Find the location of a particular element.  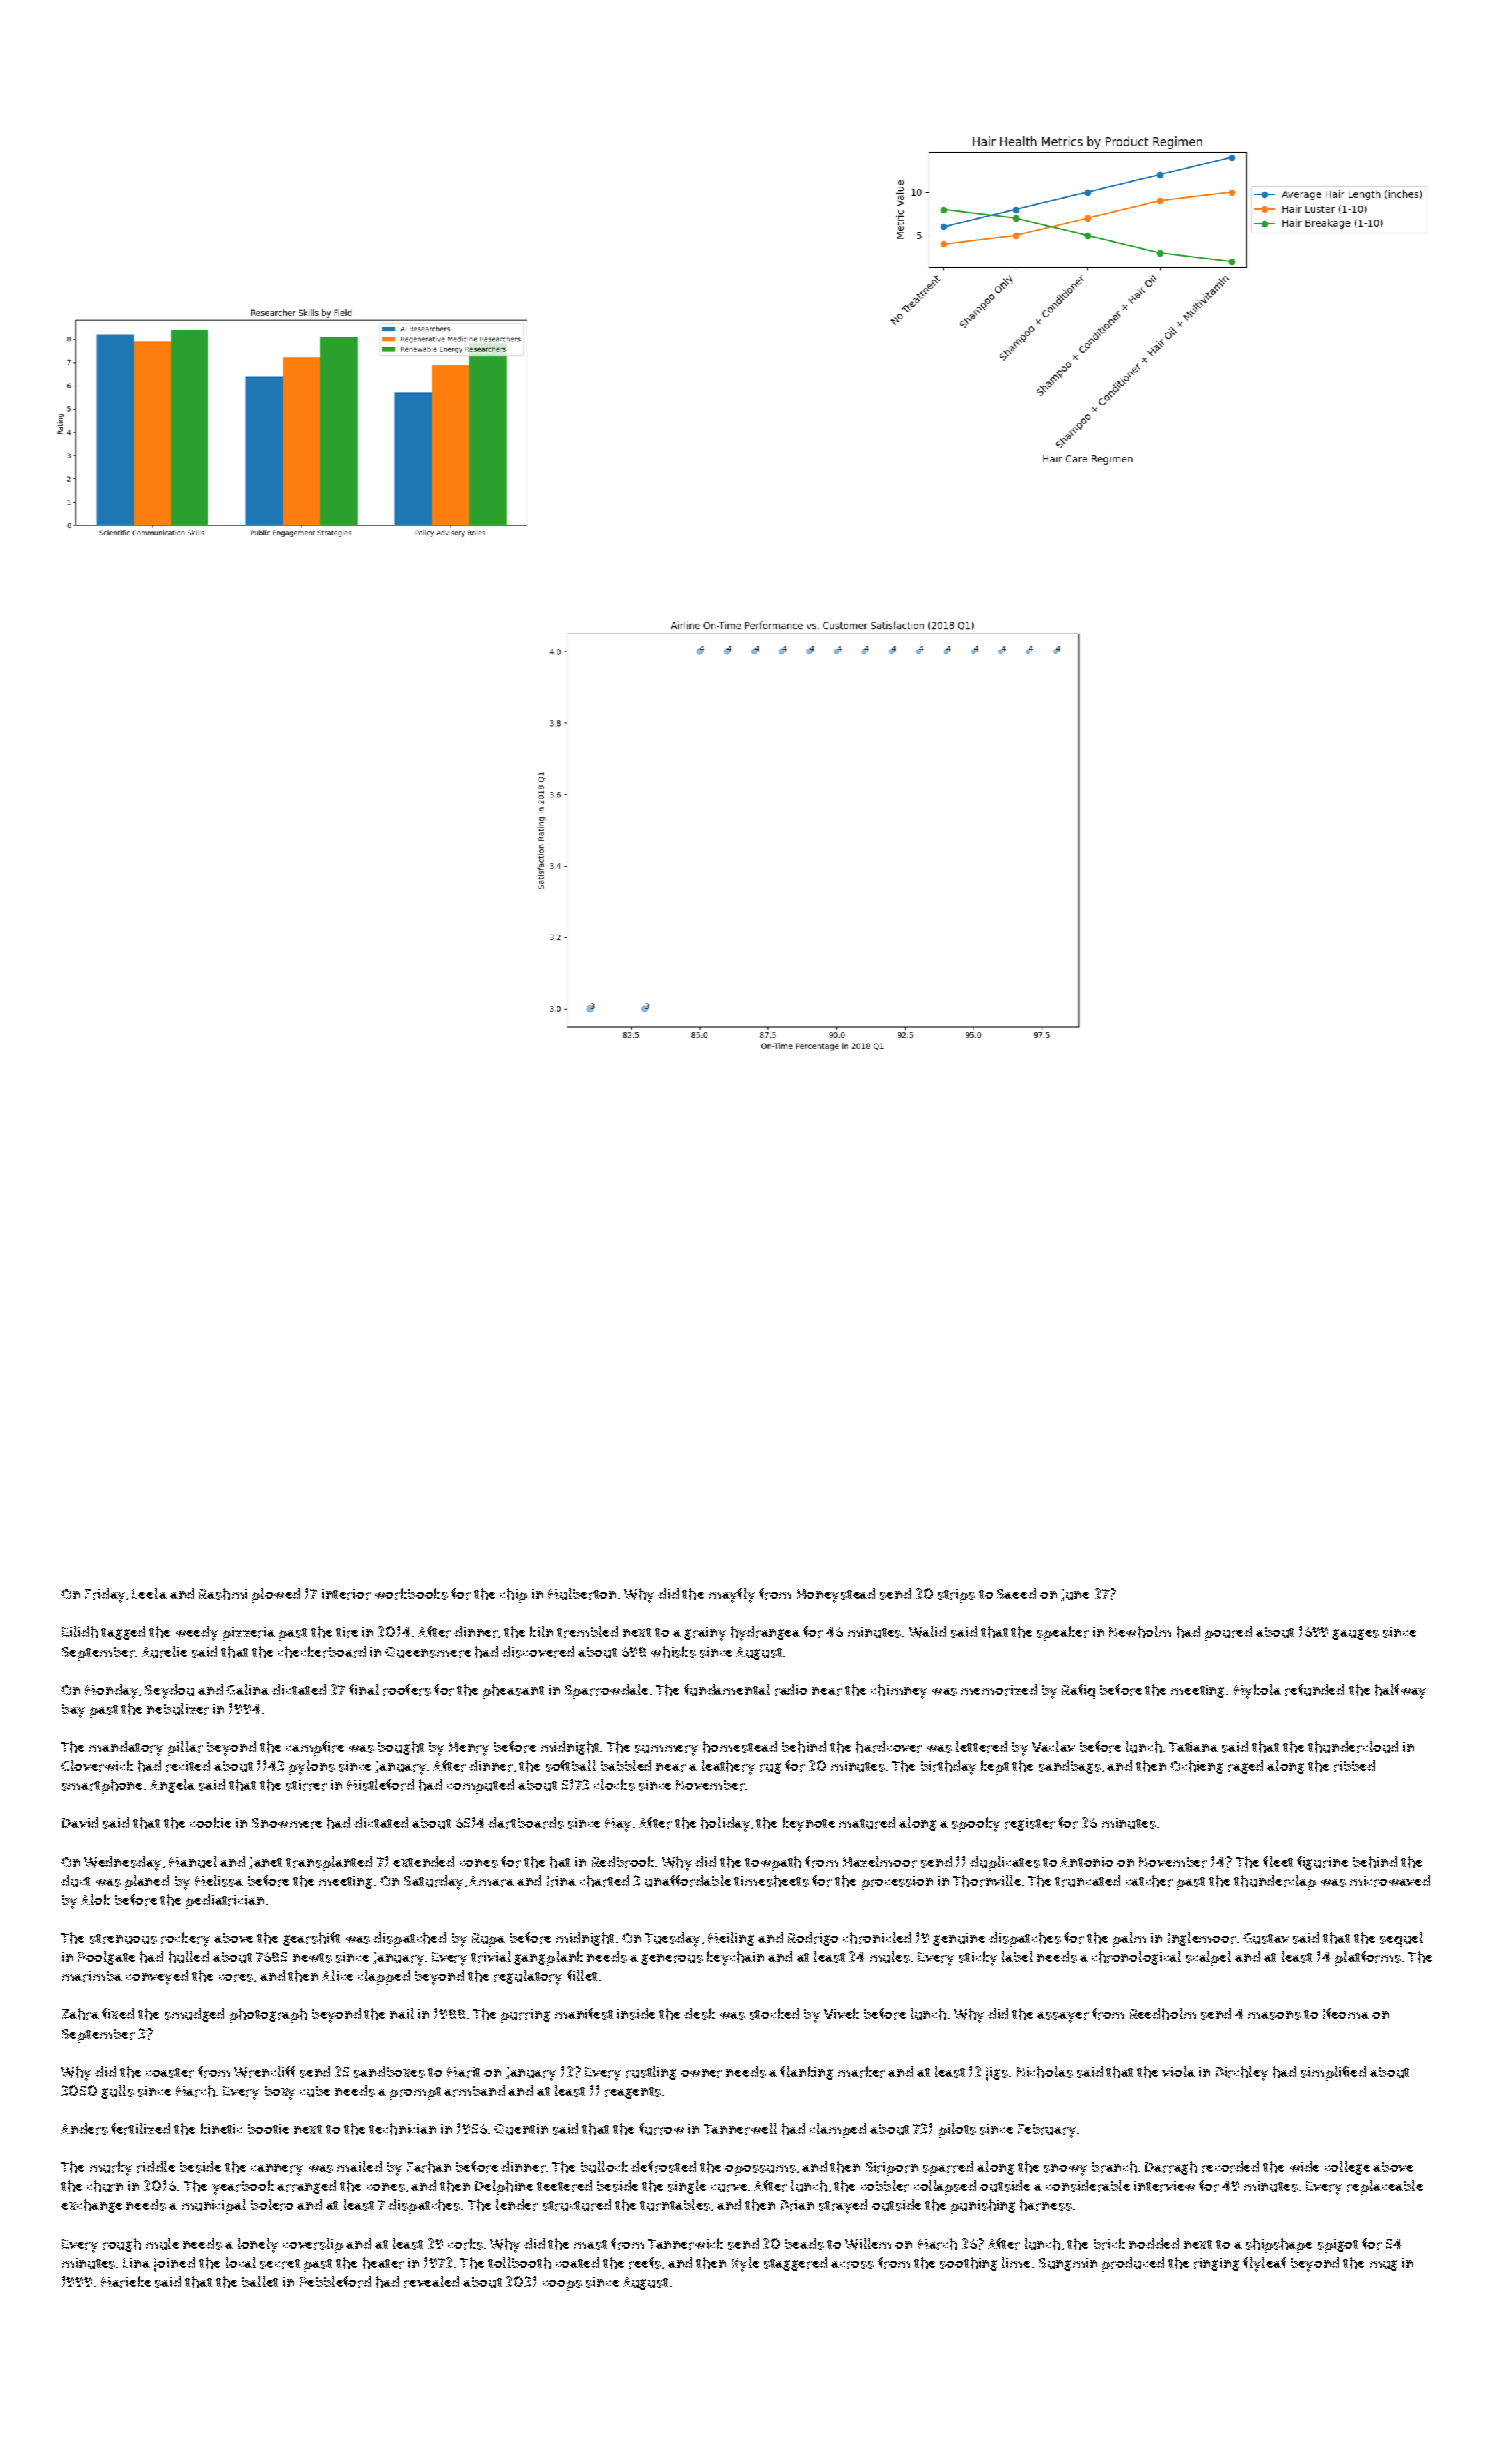

Saeed is located at coordinates (1016, 1593).
